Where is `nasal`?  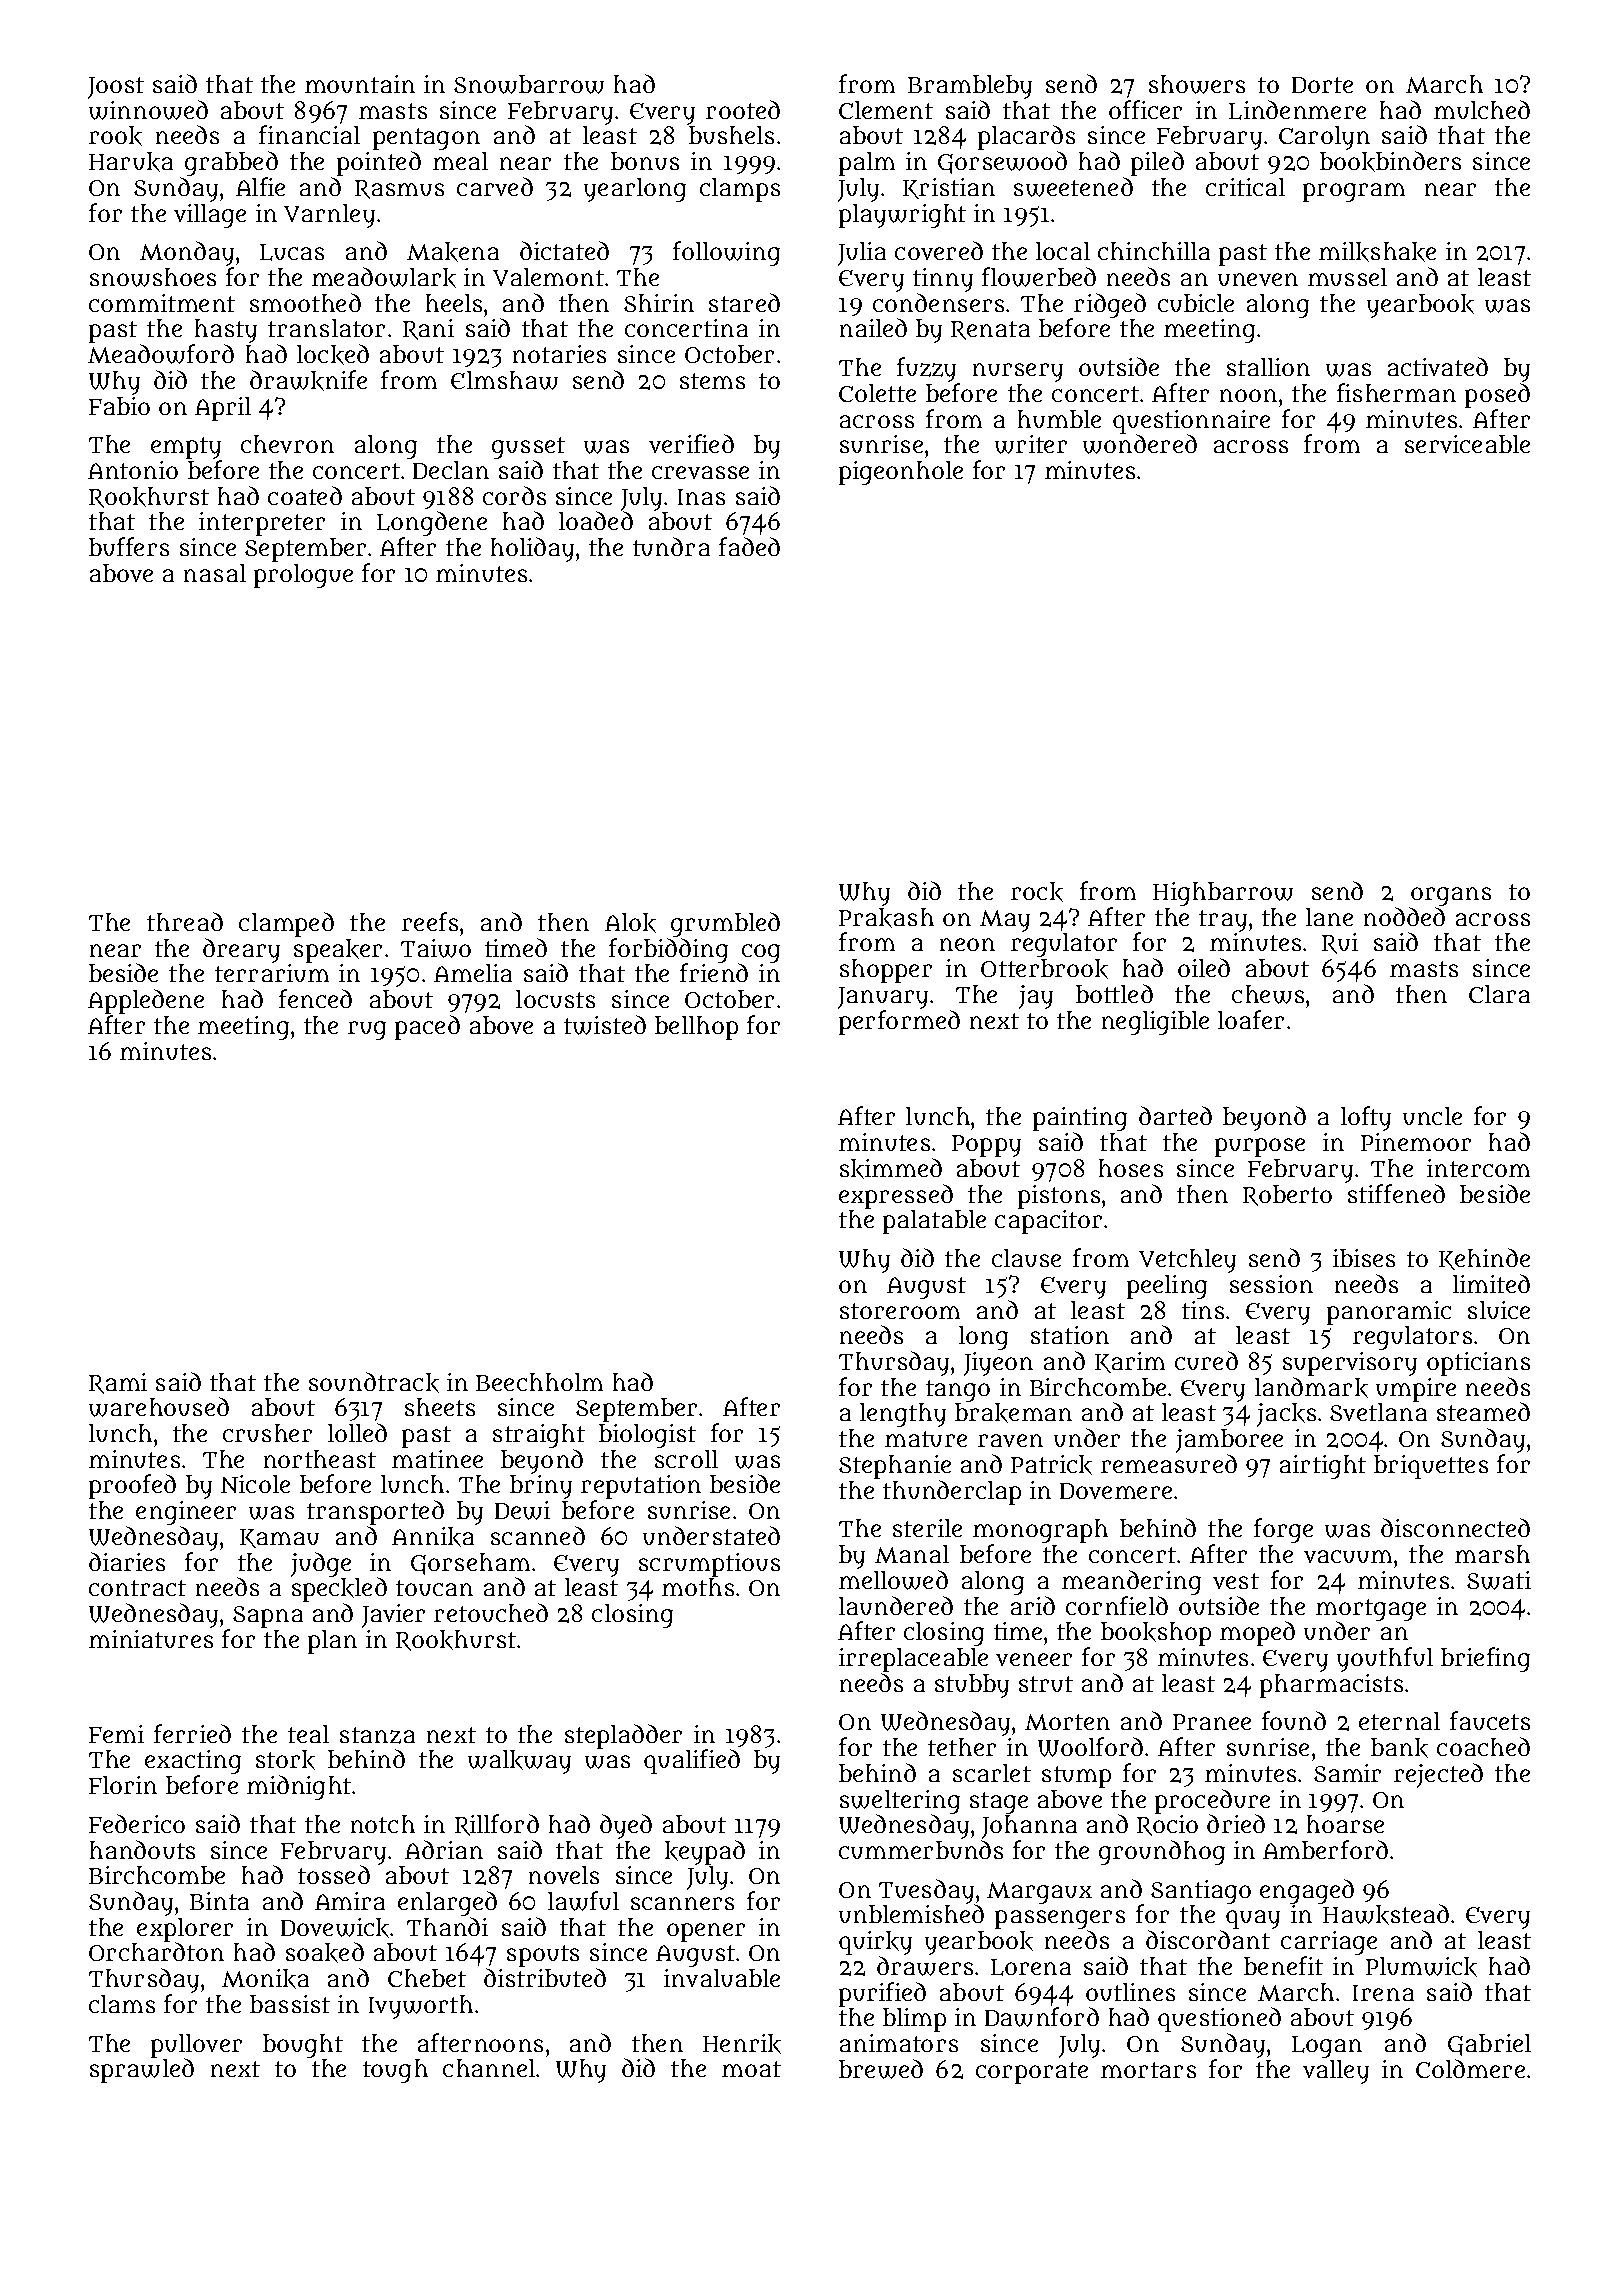 nasal is located at coordinates (215, 573).
